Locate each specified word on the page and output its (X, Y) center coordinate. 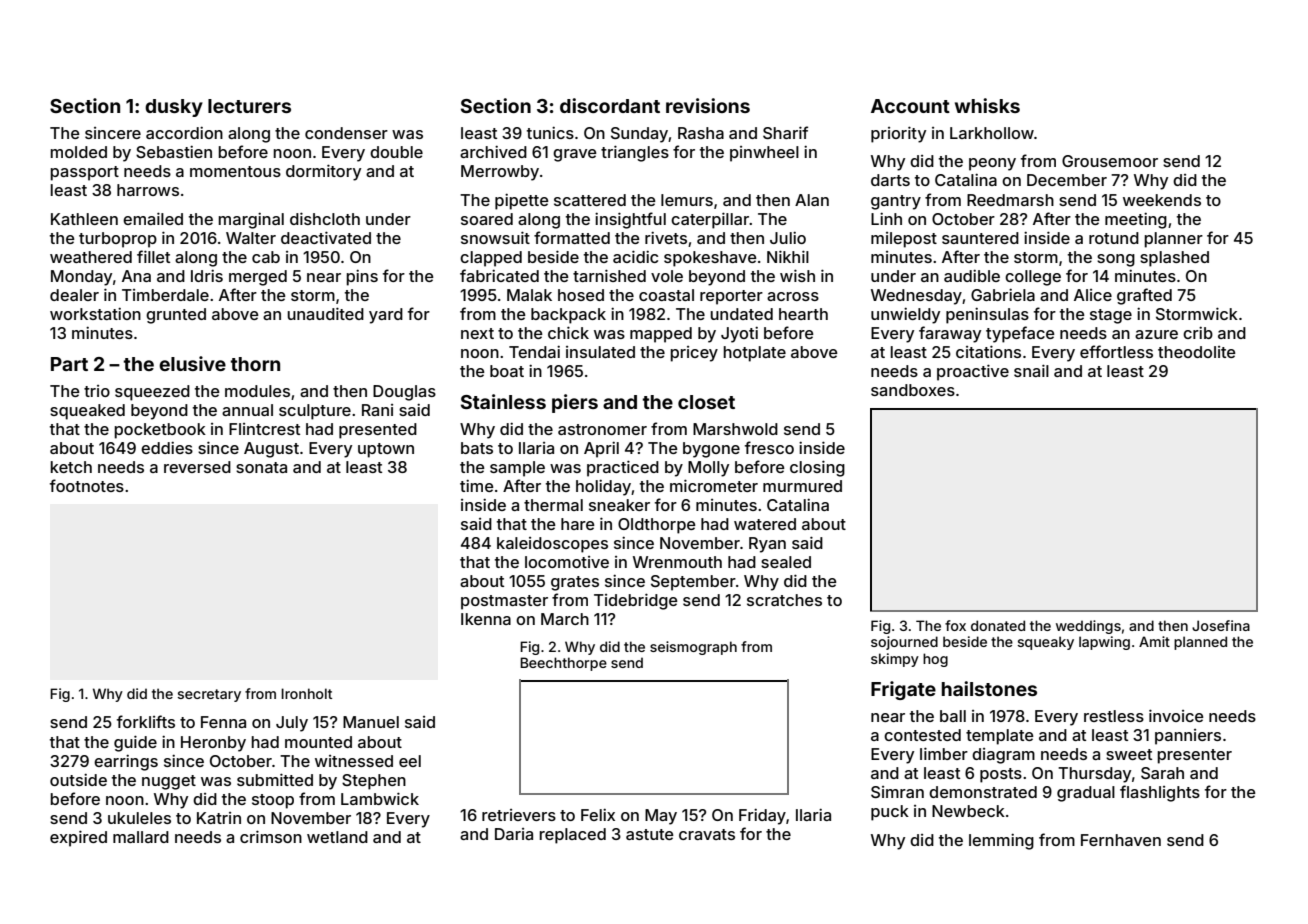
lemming (1001, 841)
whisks (987, 105)
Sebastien (174, 151)
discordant (610, 105)
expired (78, 838)
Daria (514, 834)
